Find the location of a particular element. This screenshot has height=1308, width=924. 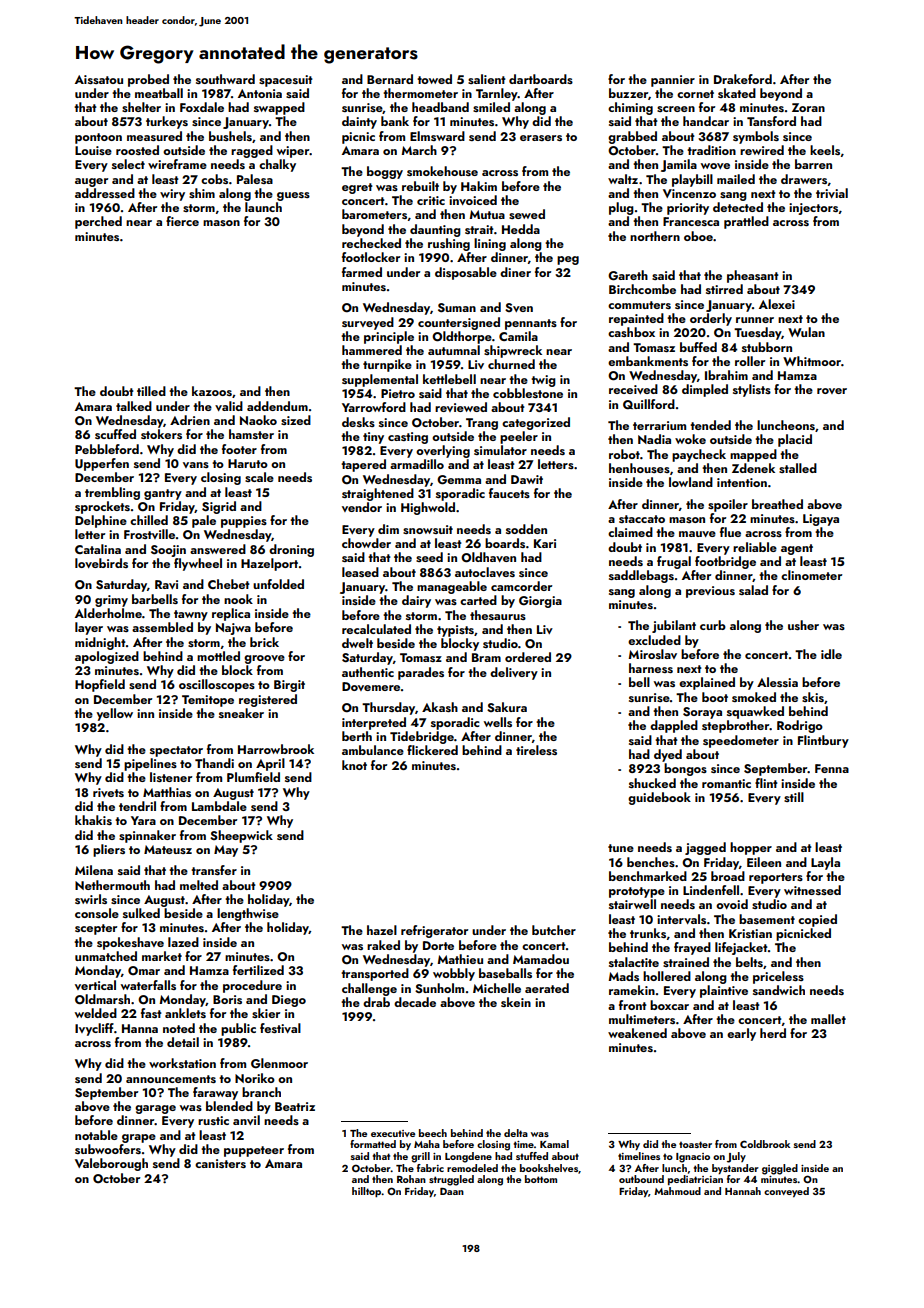

addendum is located at coordinates (277, 406).
